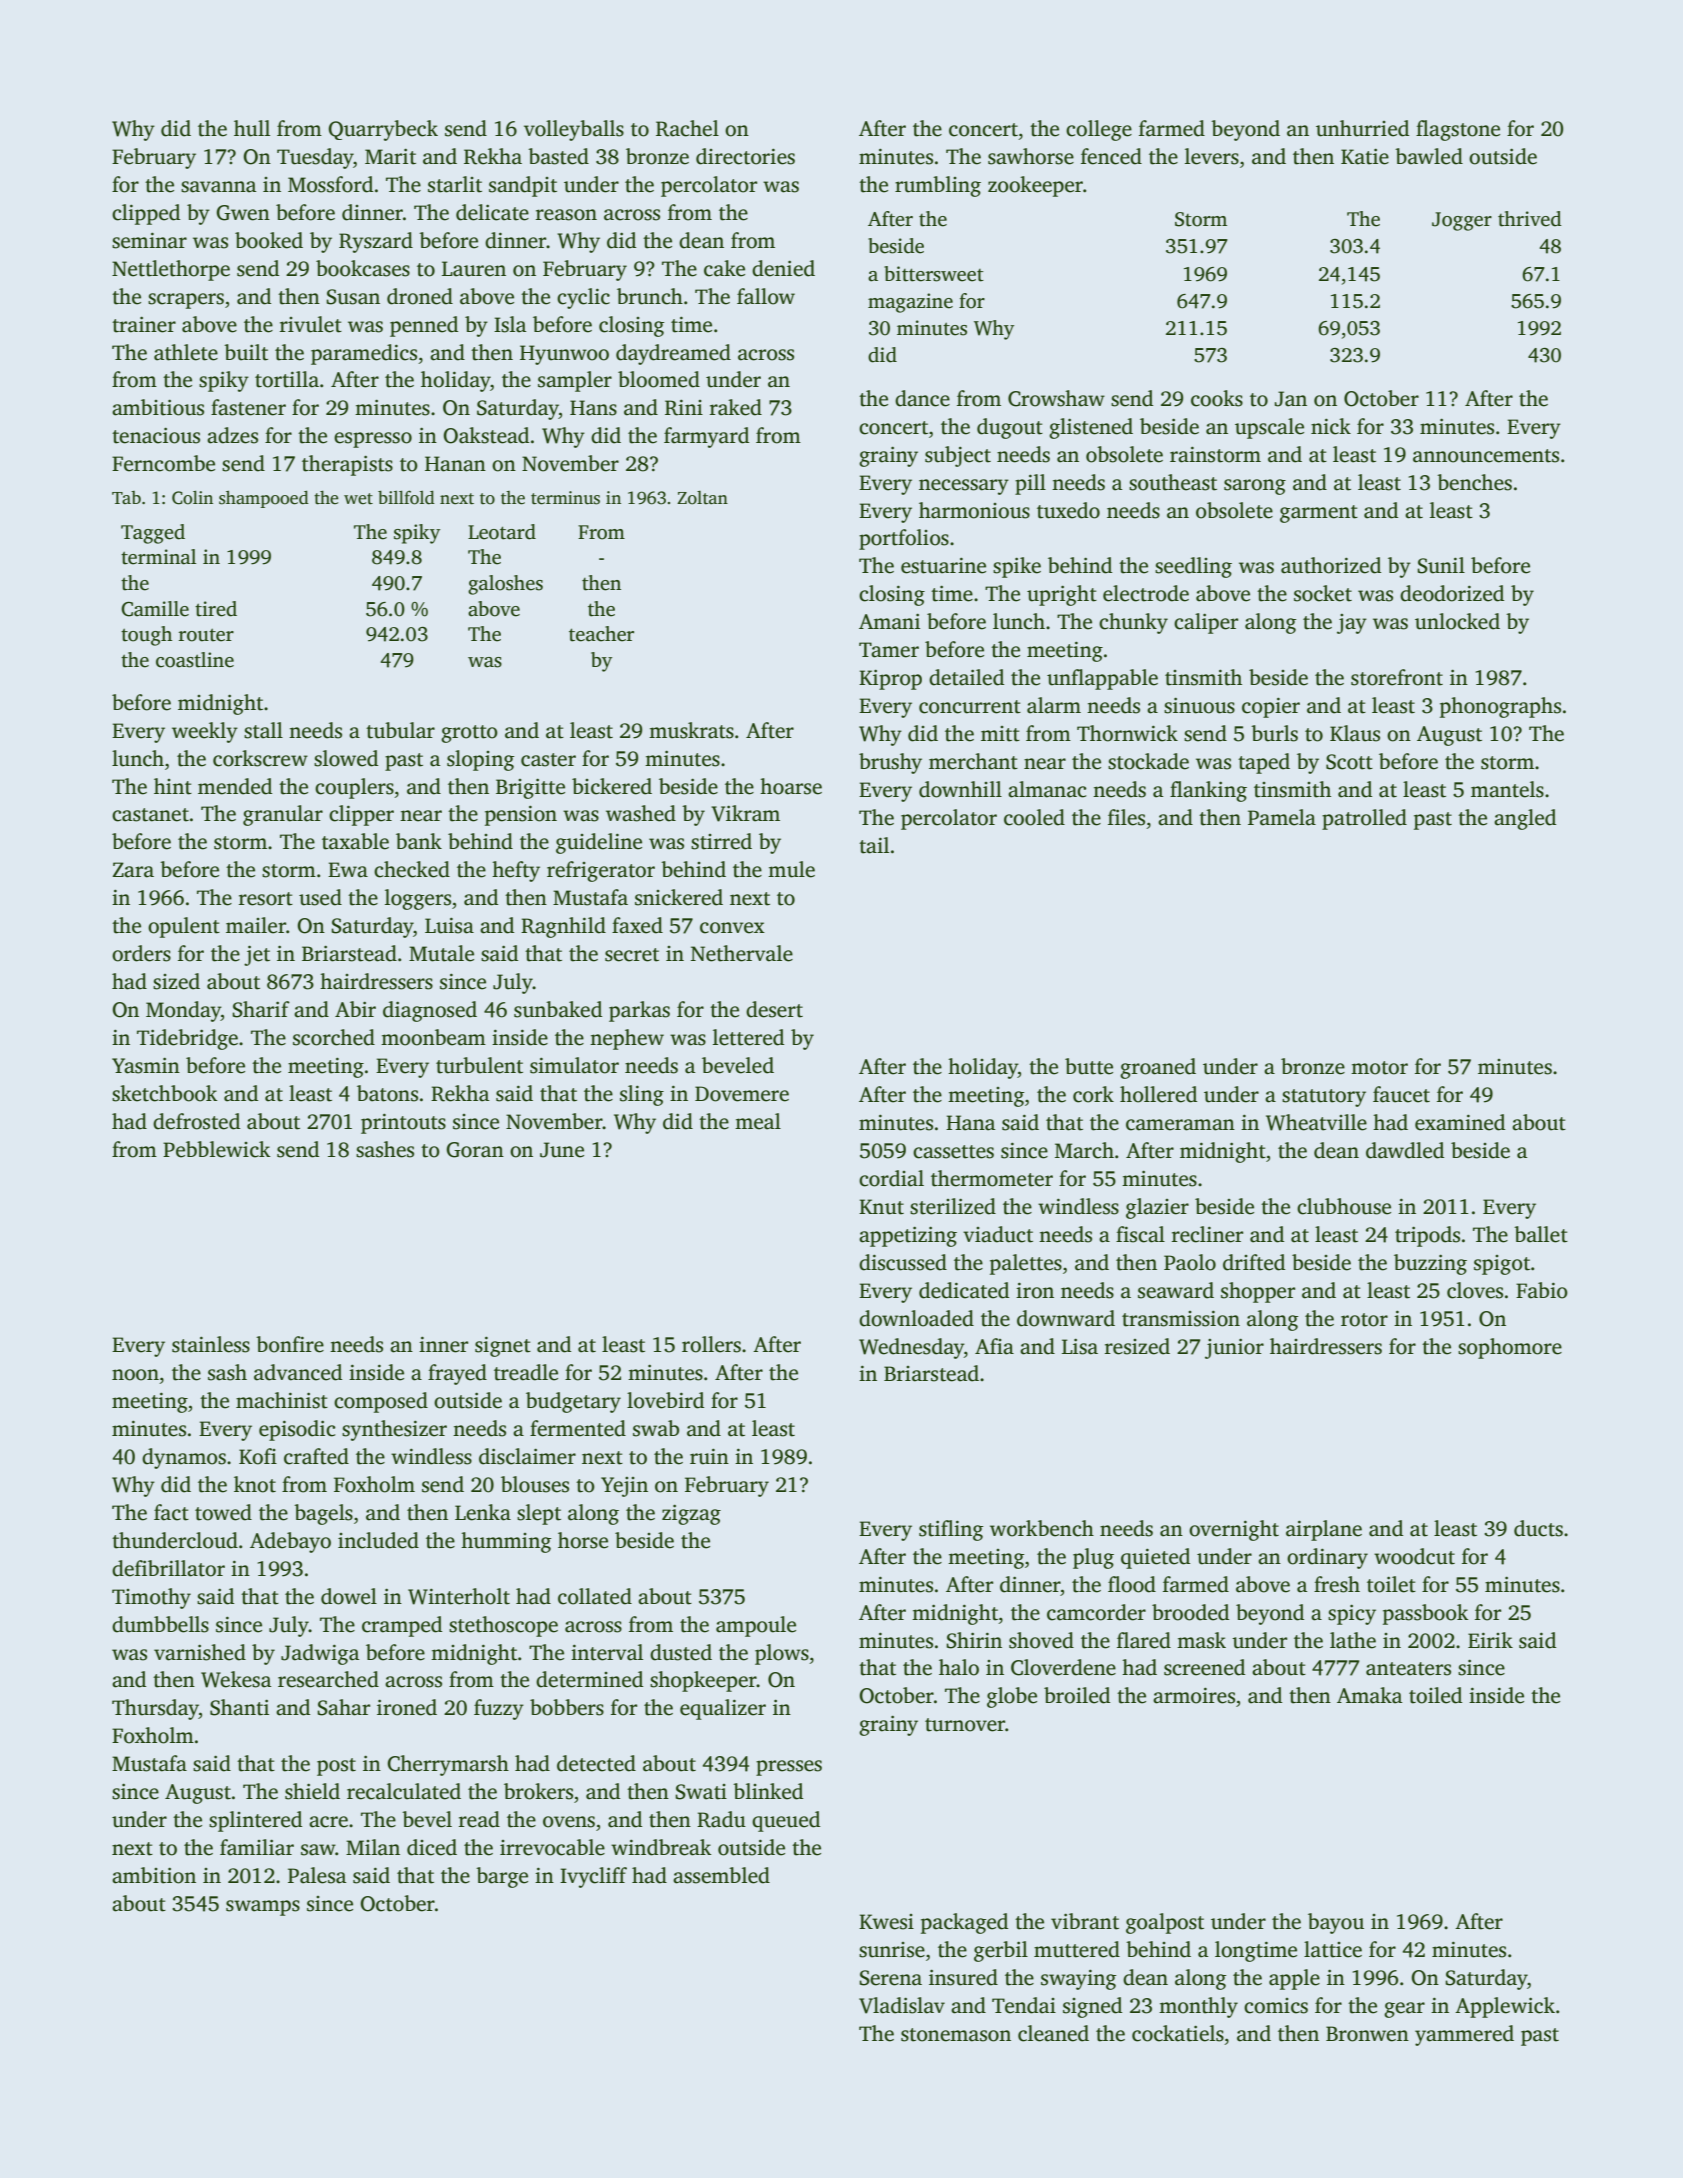 The image size is (1683, 2178). I want to click on Jogger, so click(1462, 221).
